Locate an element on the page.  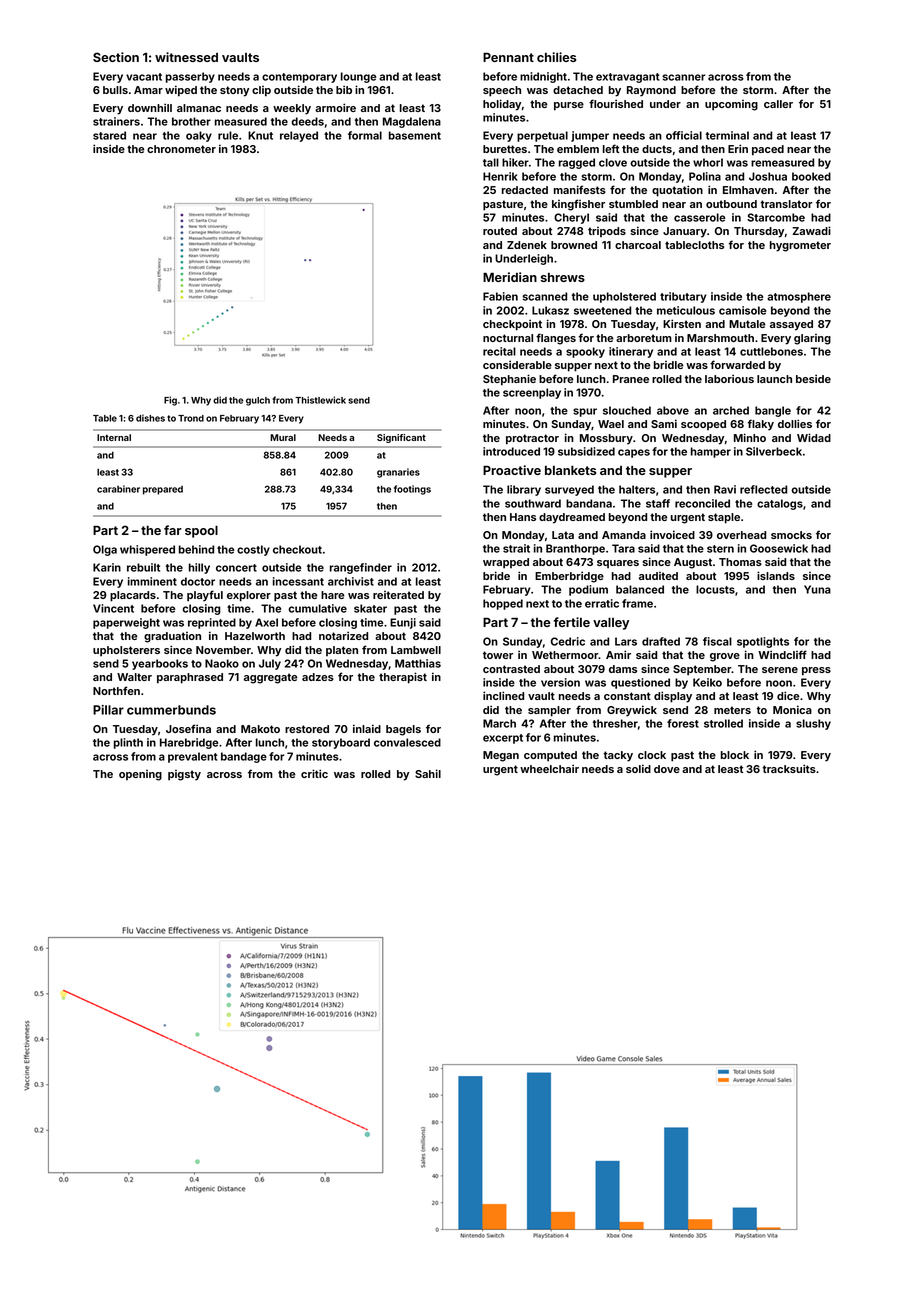
Zdenek is located at coordinates (527, 245).
